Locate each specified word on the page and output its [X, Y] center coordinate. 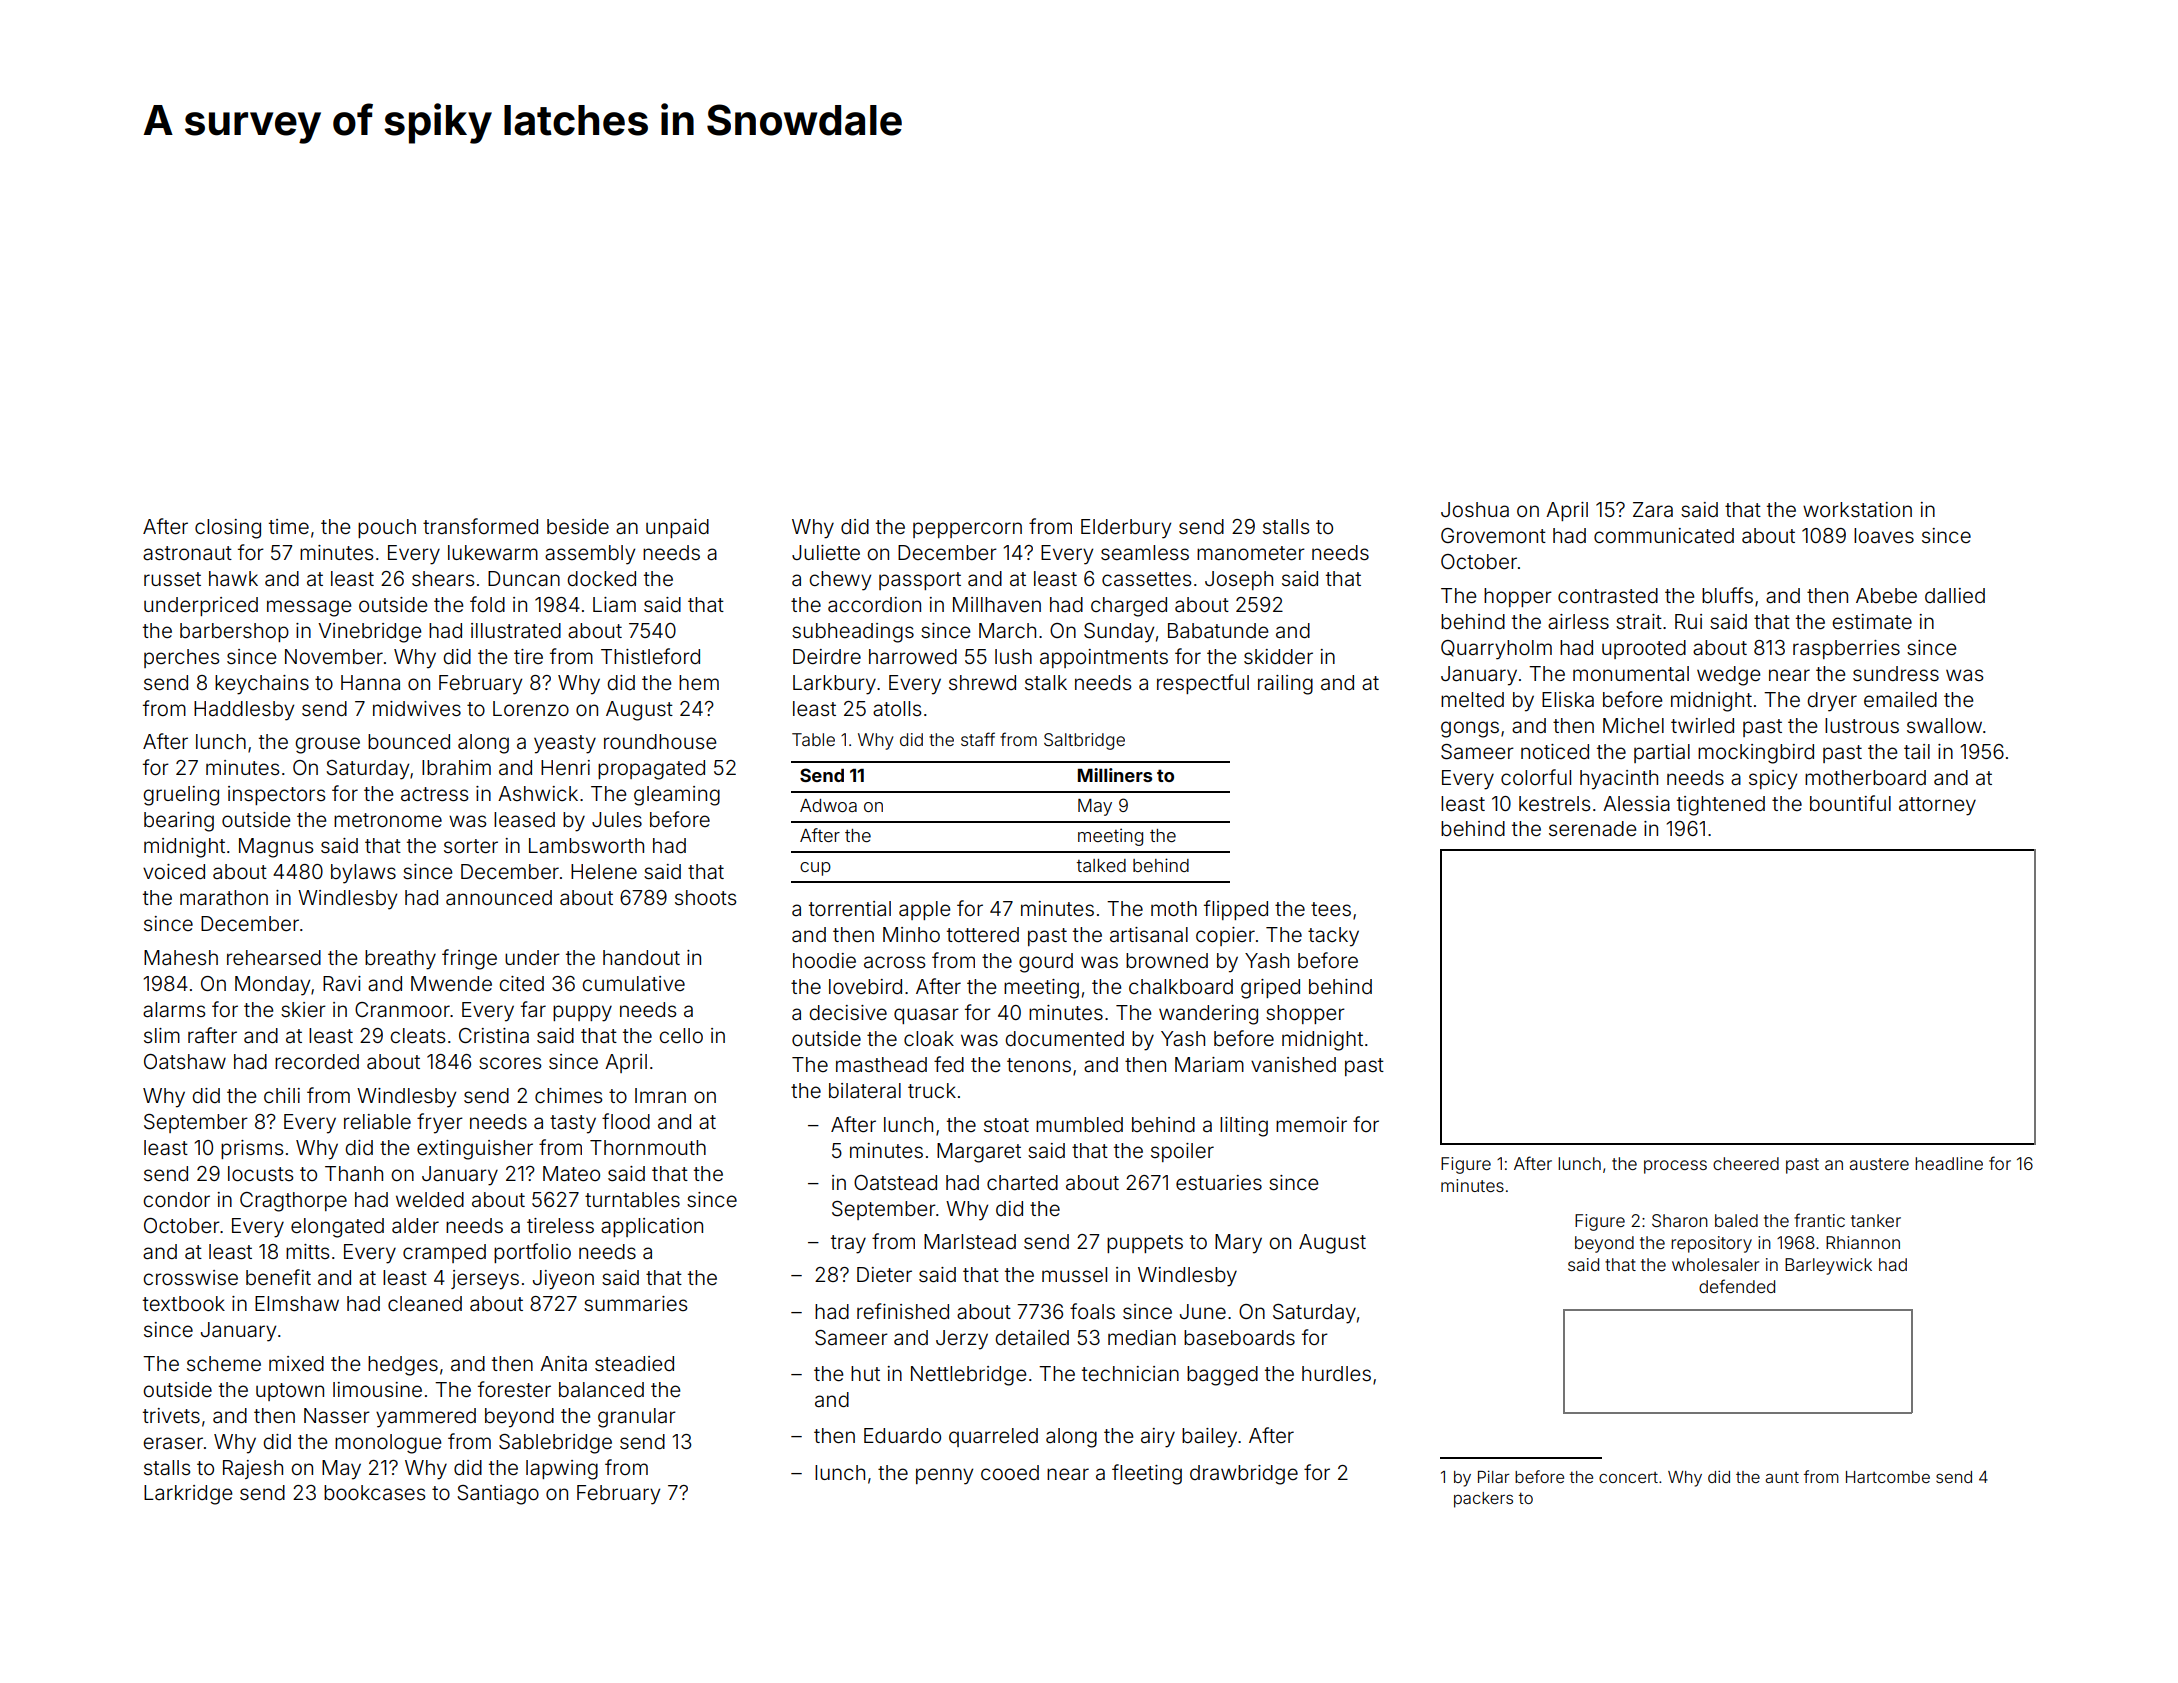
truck [932, 1090]
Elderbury [1126, 529]
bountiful [1850, 803]
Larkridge [188, 1495]
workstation [1857, 509]
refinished [903, 1311]
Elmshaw [297, 1303]
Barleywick [1828, 1266]
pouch [387, 528]
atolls [897, 708]
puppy [582, 1013]
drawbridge [1244, 1475]
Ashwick [538, 793]
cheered [1746, 1163]
